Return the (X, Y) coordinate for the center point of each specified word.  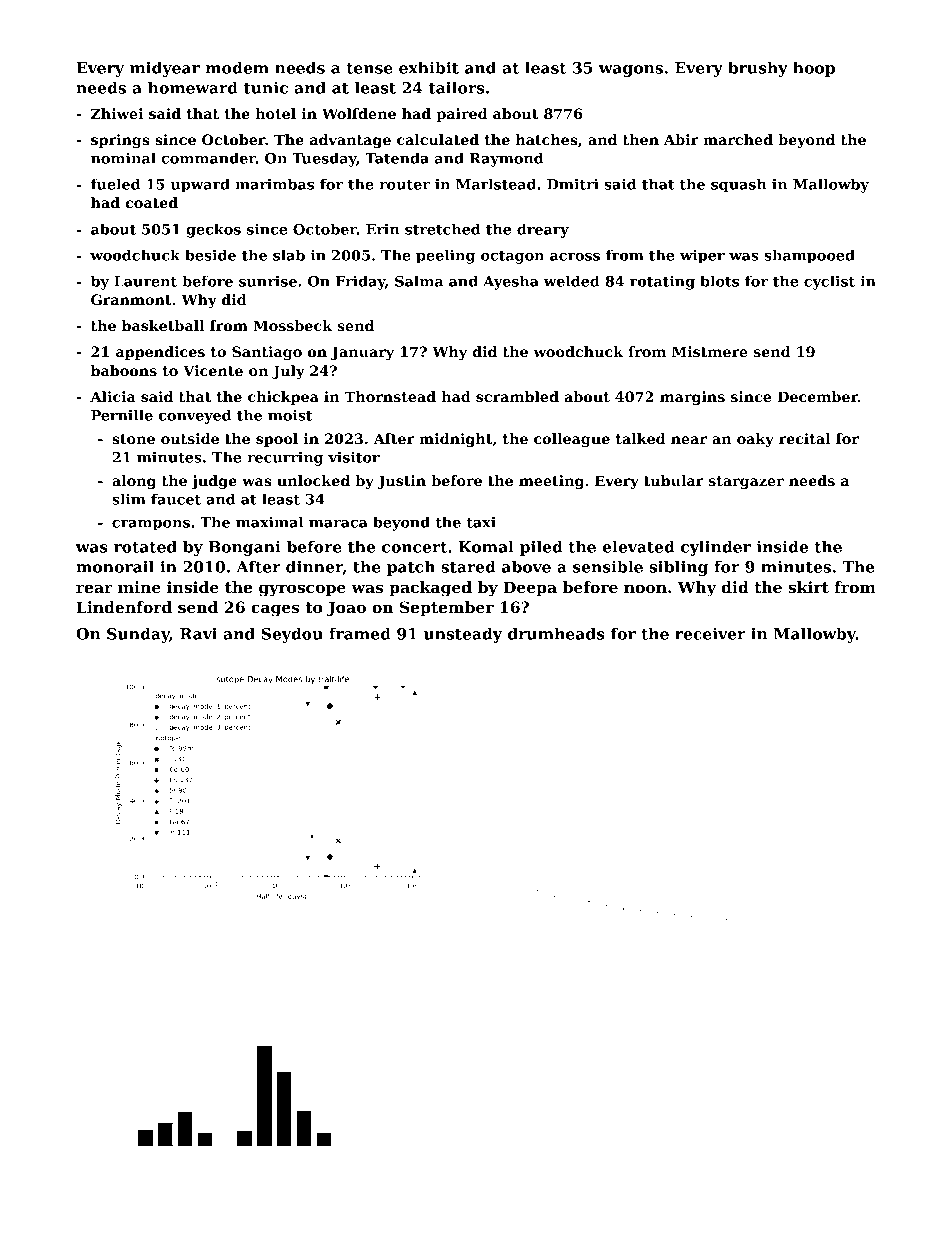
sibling (678, 568)
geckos (213, 230)
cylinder (716, 548)
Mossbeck (292, 325)
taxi (481, 522)
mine (139, 587)
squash (738, 185)
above (526, 566)
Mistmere (710, 351)
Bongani (245, 548)
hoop (814, 69)
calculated (438, 139)
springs (120, 141)
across (575, 257)
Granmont (131, 299)
